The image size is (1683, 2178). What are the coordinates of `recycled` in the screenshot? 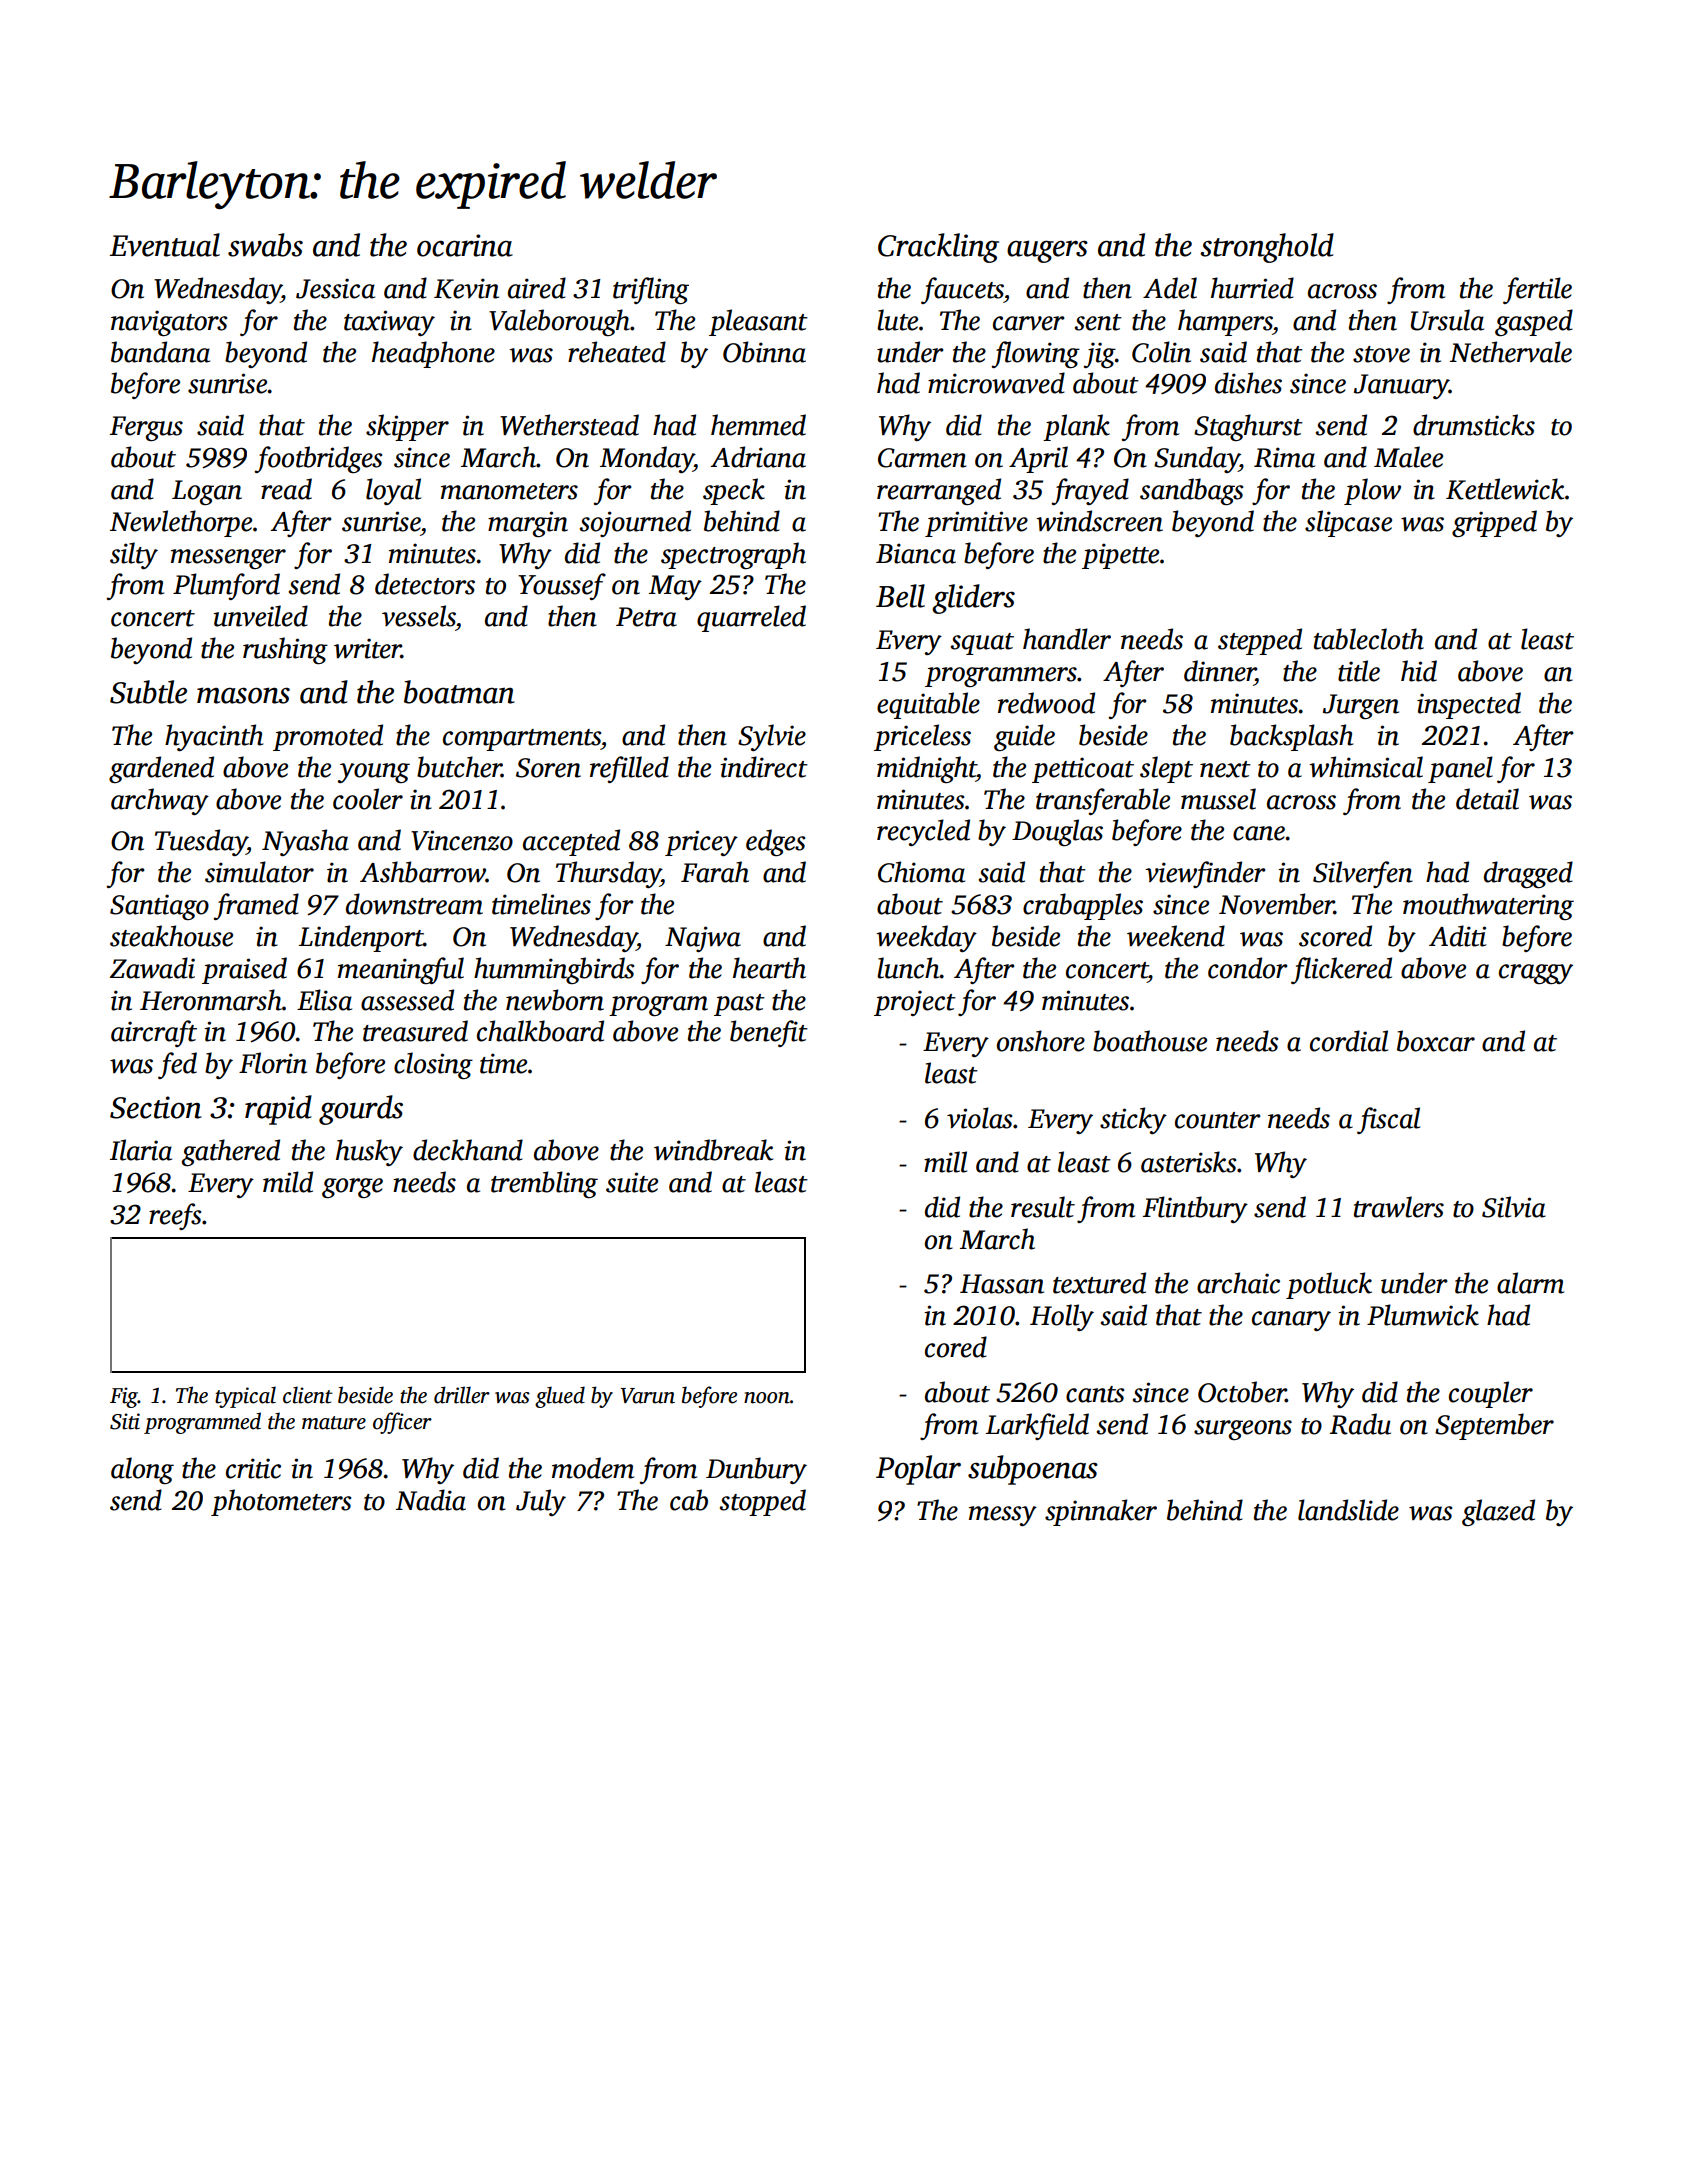 It's located at (923, 832).
